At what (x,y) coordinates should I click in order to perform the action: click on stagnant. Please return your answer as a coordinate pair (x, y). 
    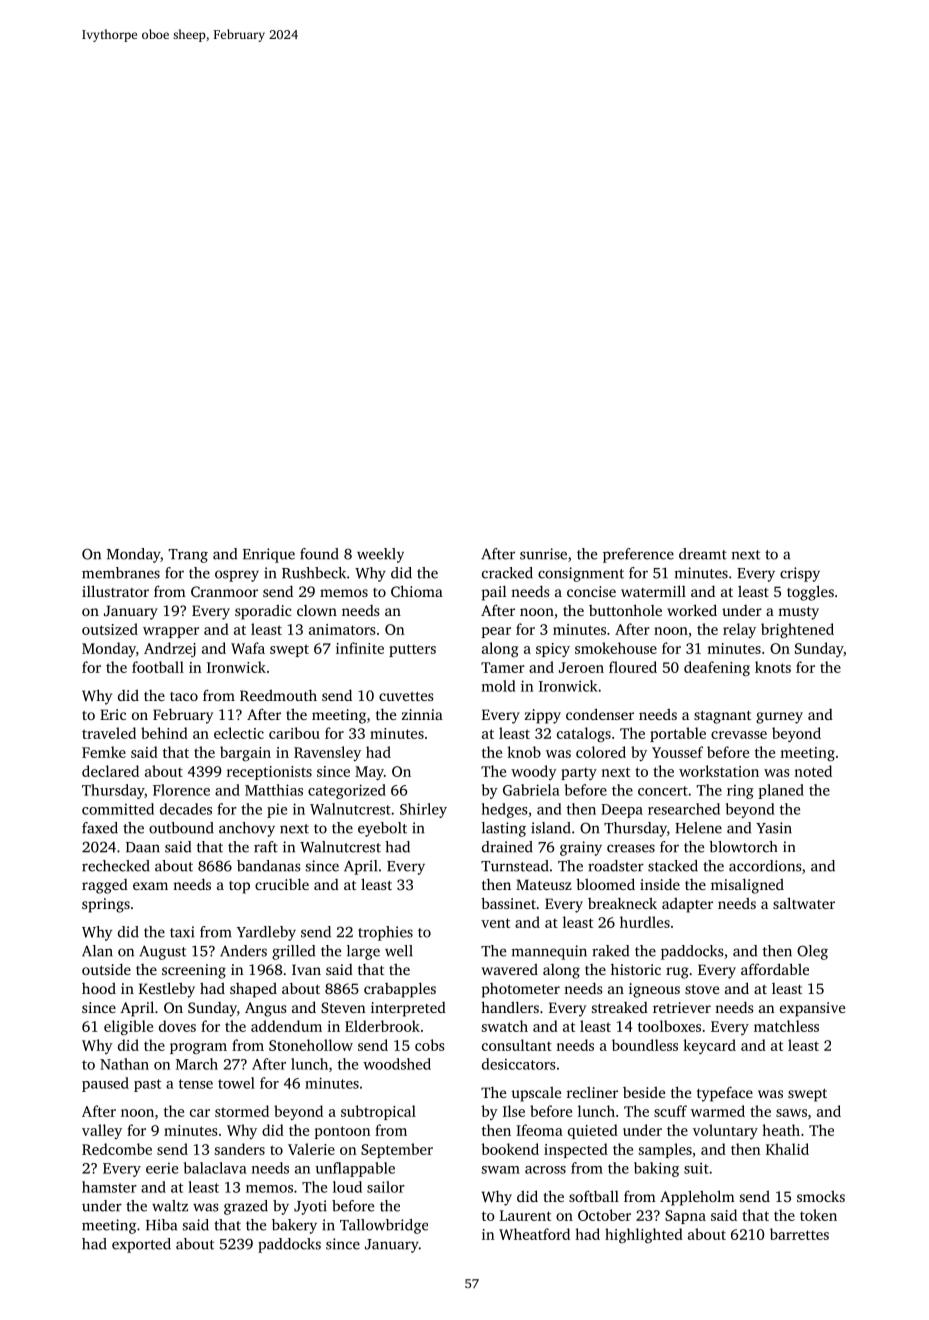
    Looking at the image, I should click on (722, 717).
